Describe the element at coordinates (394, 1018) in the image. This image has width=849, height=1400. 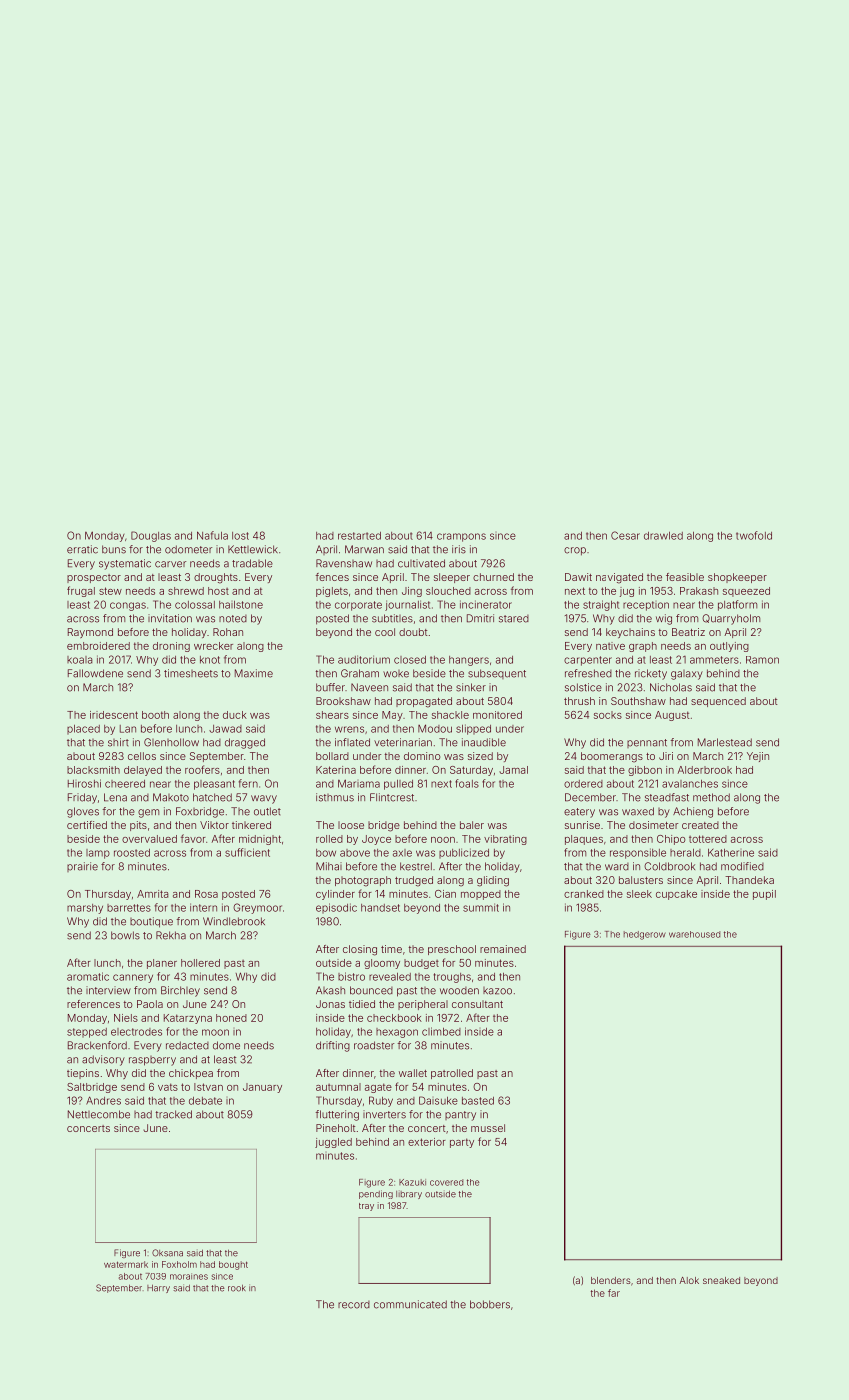
I see `checkbook` at that location.
